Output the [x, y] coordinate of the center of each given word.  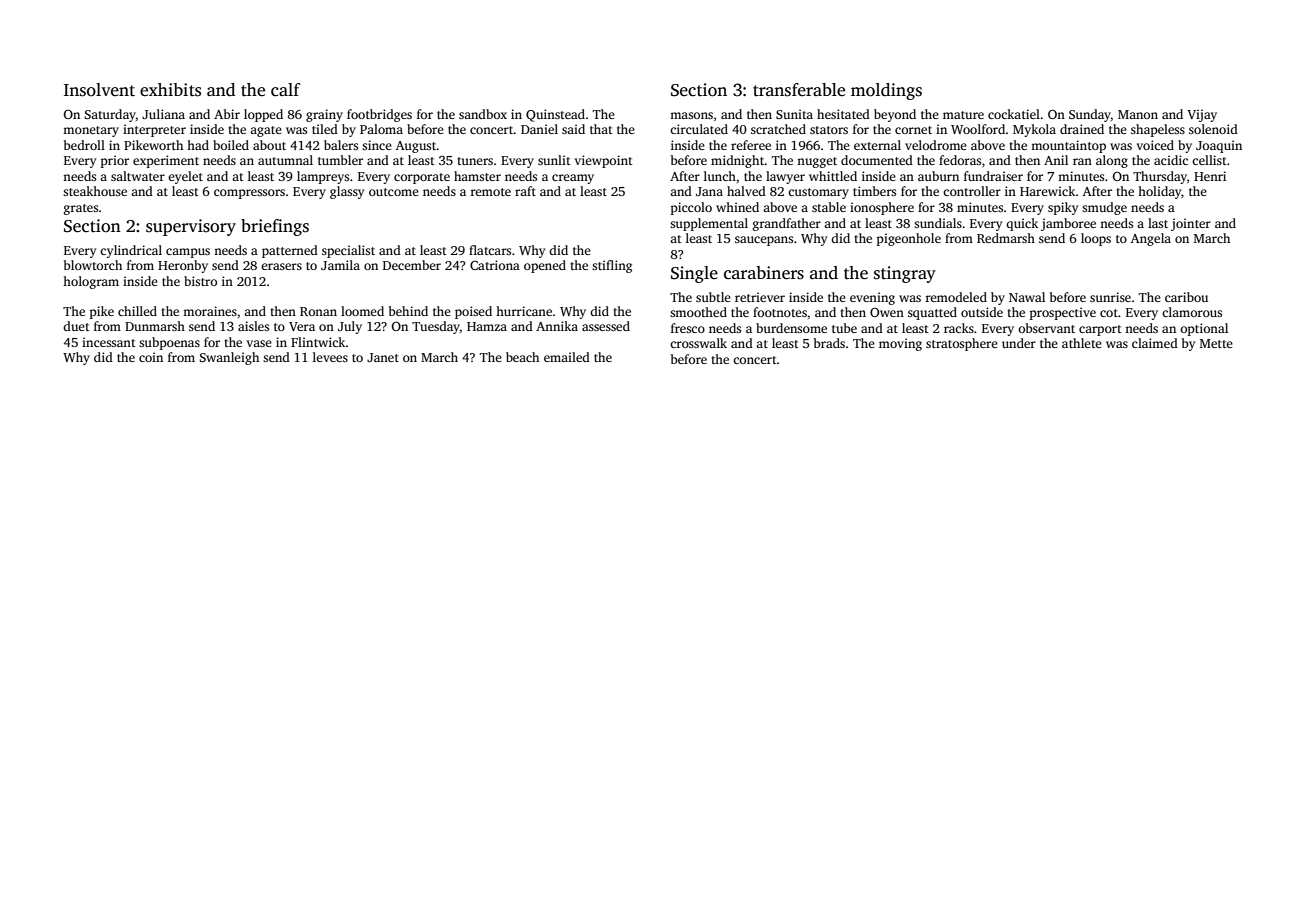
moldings [886, 91]
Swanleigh [229, 358]
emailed [567, 357]
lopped [263, 115]
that [601, 129]
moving [900, 344]
